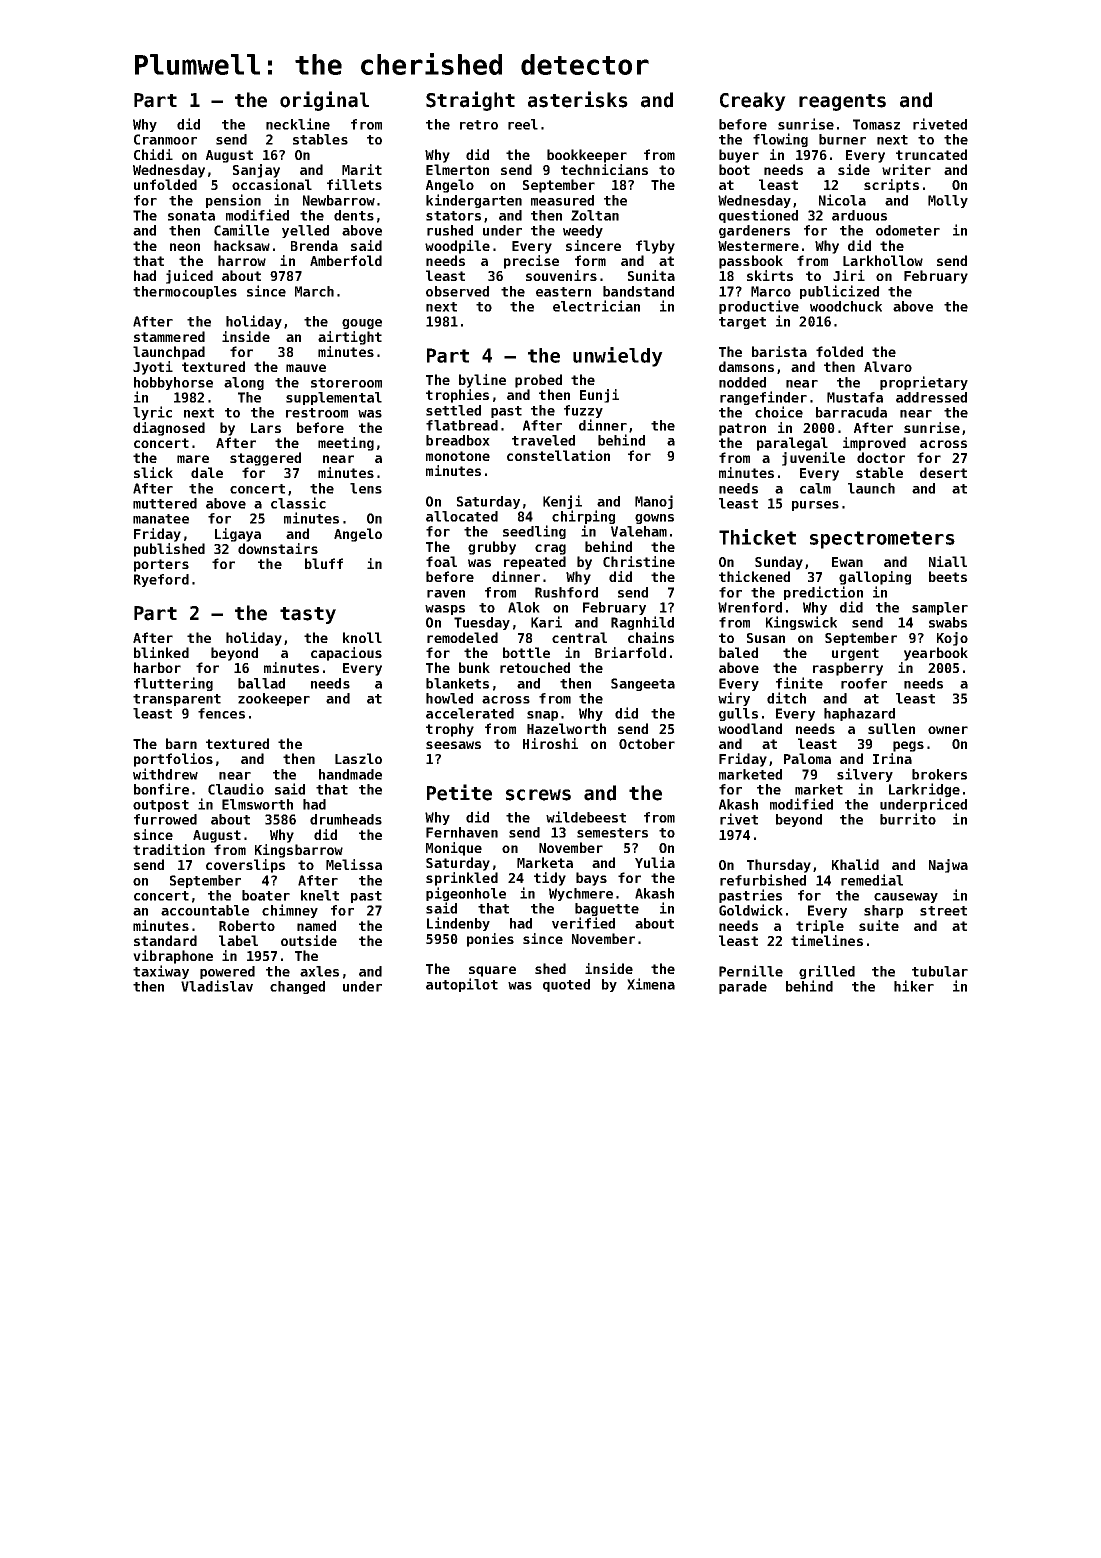  Describe the element at coordinates (297, 987) in the screenshot. I see `changed` at that location.
